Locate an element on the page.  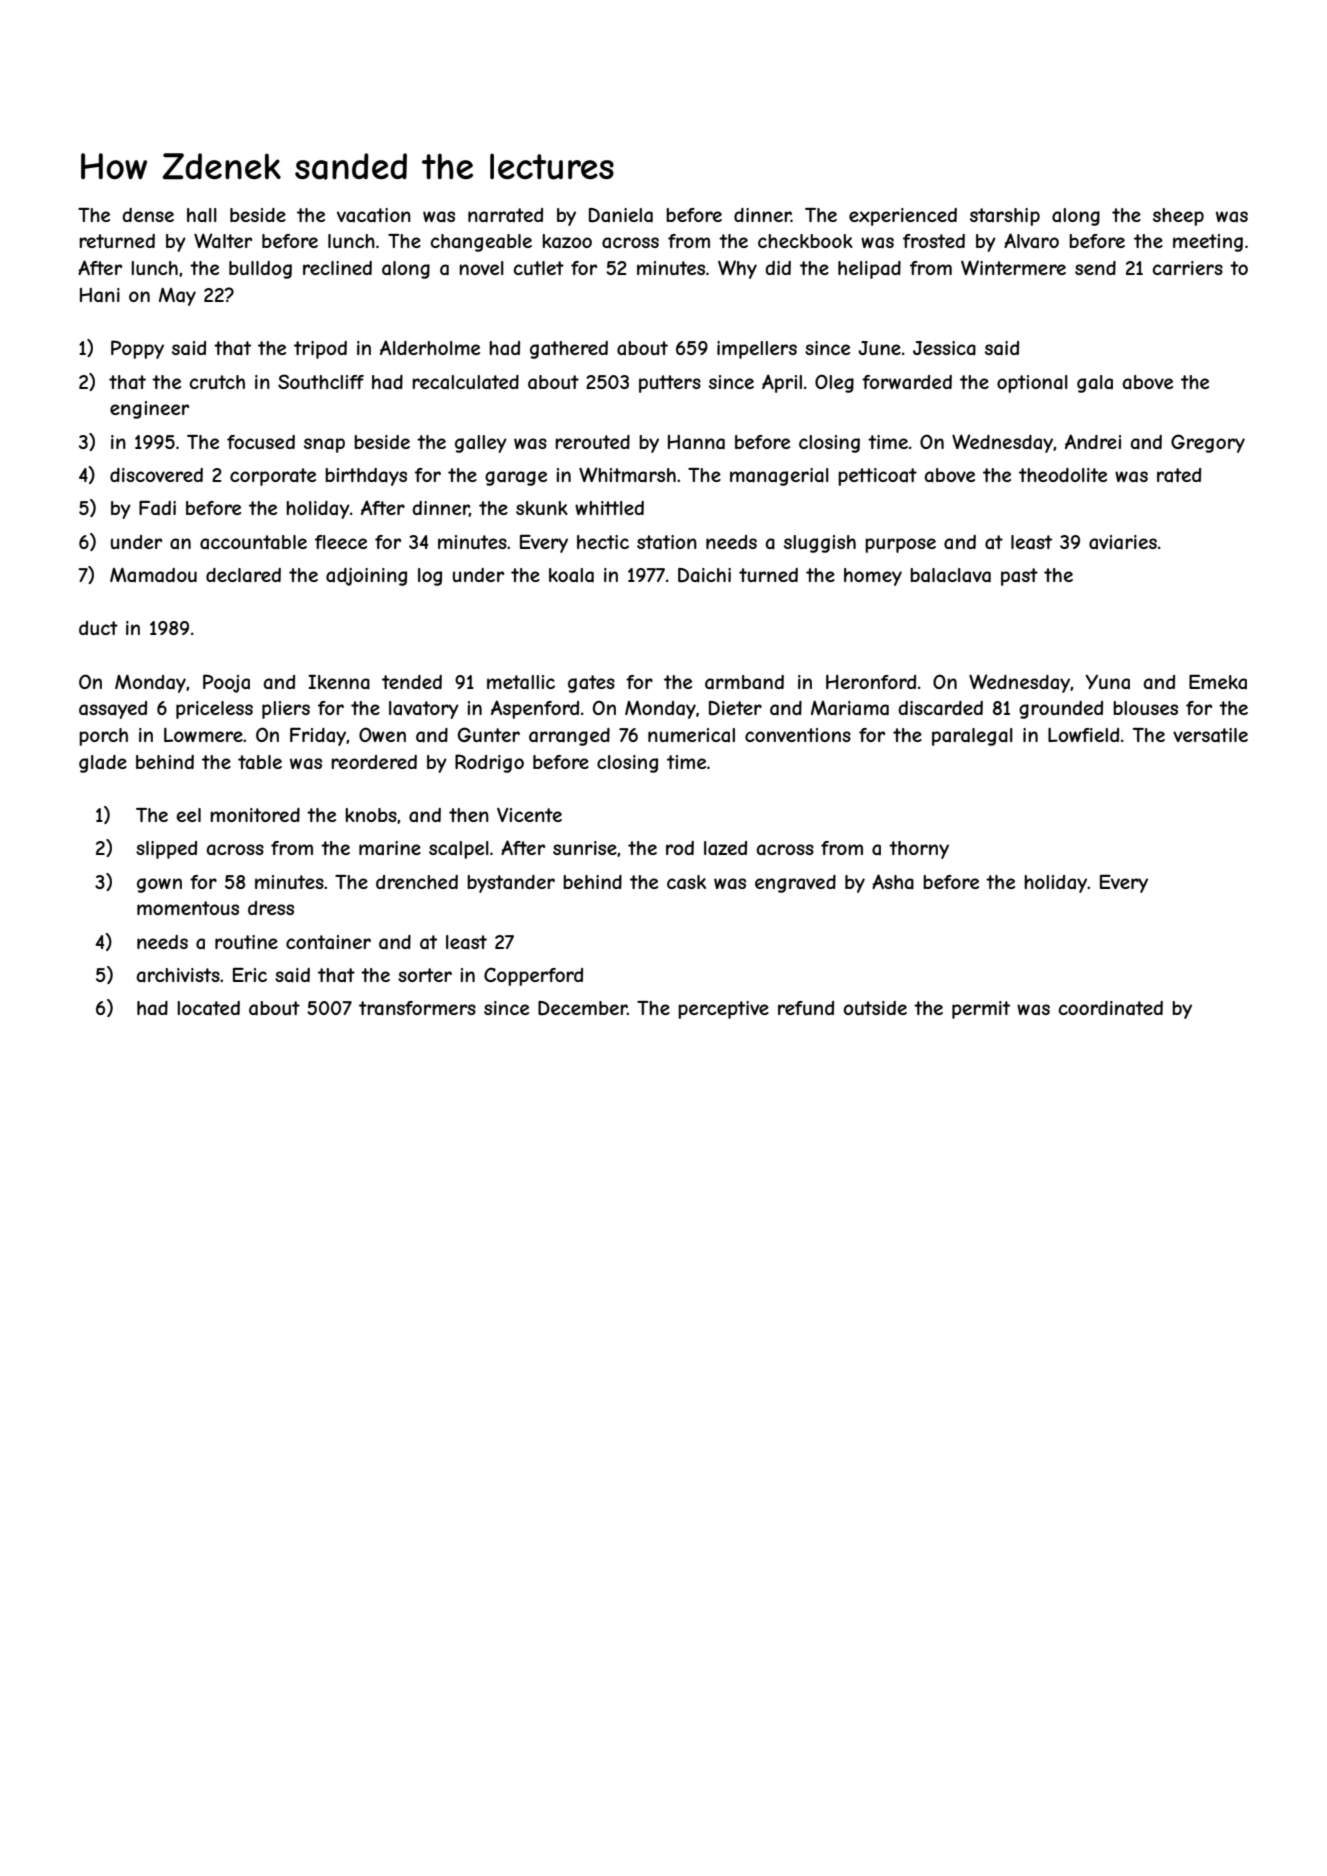
recalculated is located at coordinates (465, 382).
